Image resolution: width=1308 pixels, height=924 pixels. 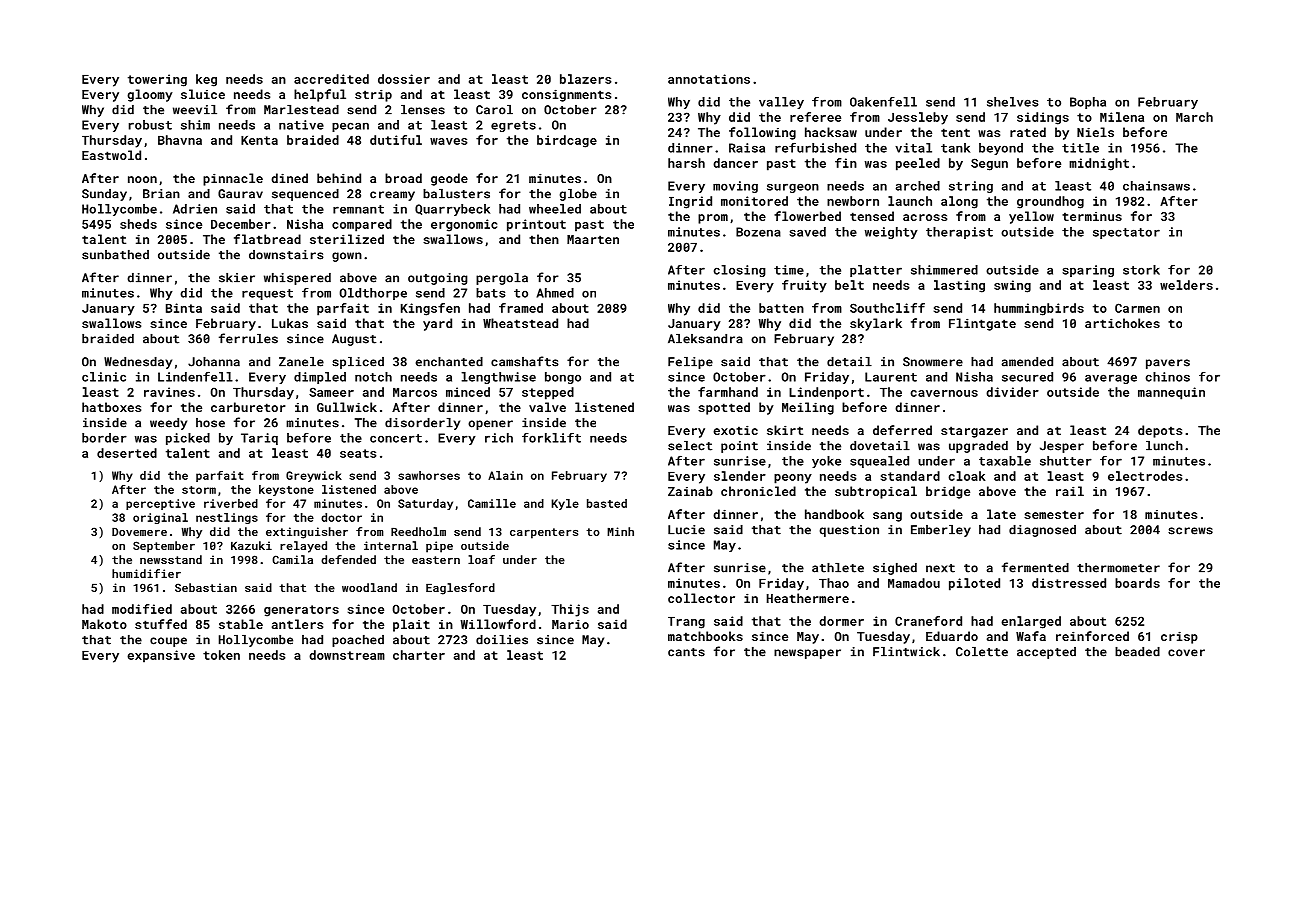 What do you see at coordinates (301, 125) in the screenshot?
I see `native` at bounding box center [301, 125].
